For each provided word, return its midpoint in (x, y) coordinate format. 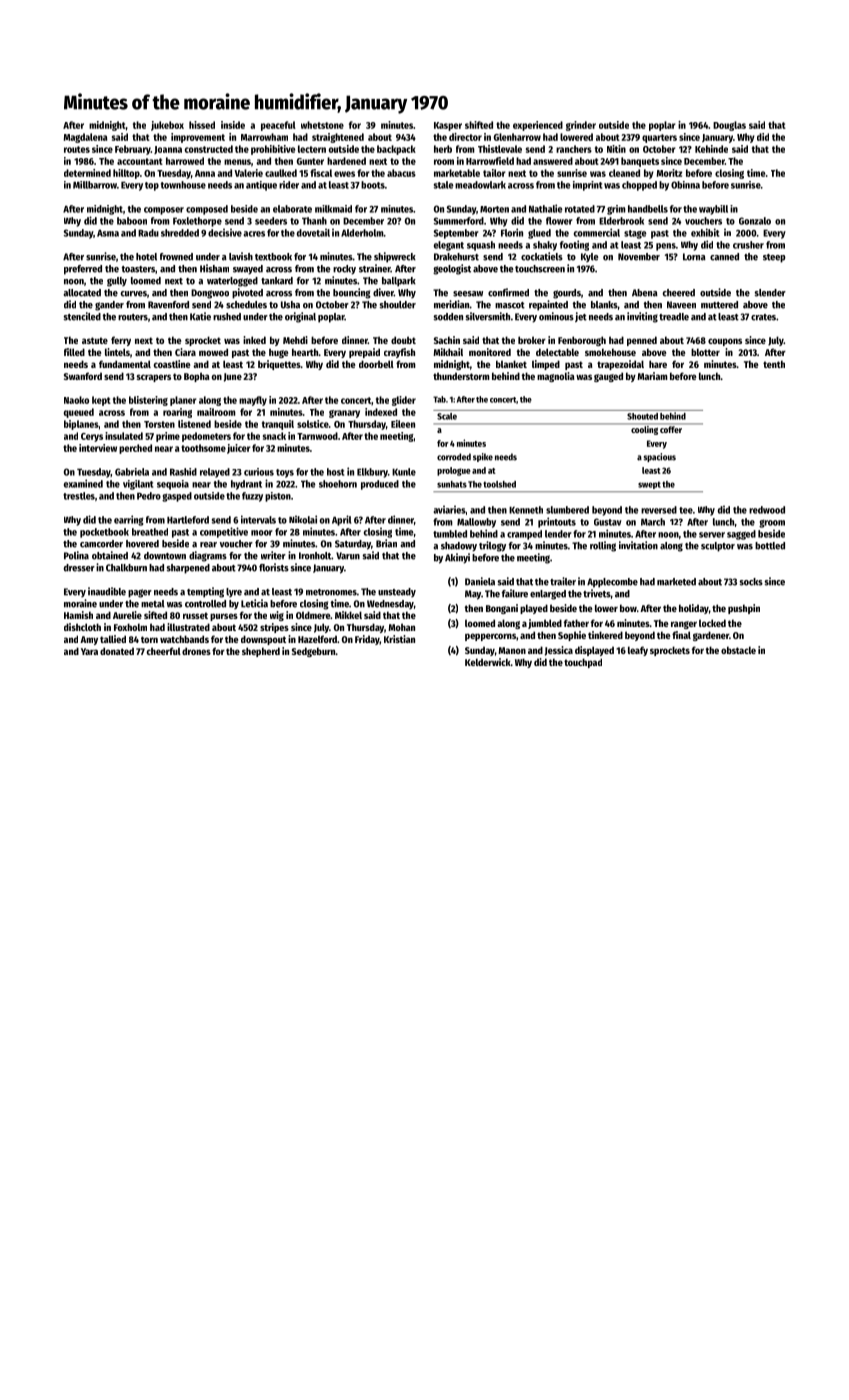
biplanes (81, 425)
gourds (567, 294)
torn (149, 639)
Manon (512, 650)
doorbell (376, 364)
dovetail (313, 232)
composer (164, 211)
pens (666, 247)
